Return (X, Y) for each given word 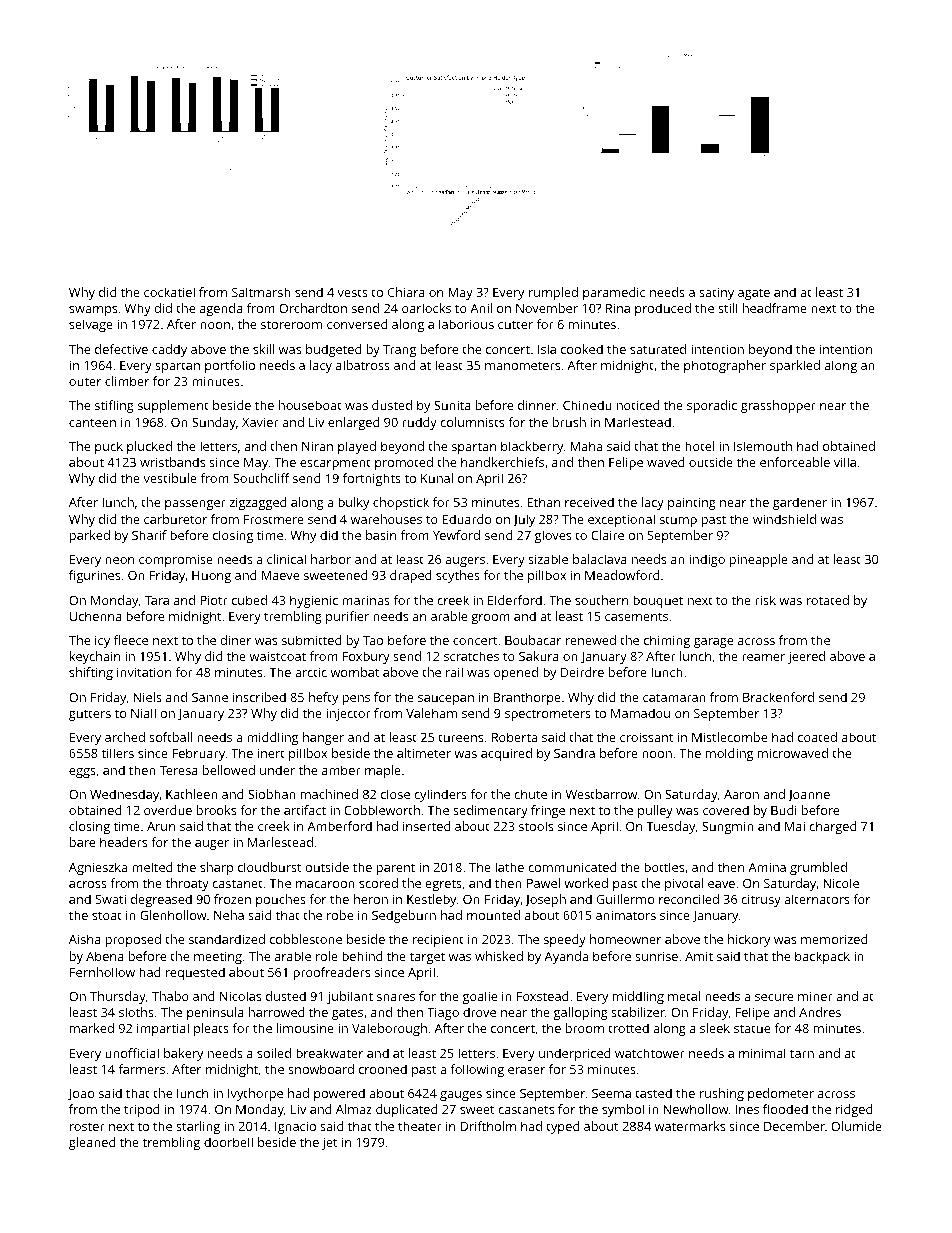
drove (479, 1012)
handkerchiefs (502, 462)
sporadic (712, 406)
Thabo (170, 996)
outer (85, 381)
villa (845, 462)
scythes (458, 576)
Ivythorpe (255, 1094)
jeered (806, 657)
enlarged (354, 423)
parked (90, 536)
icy (102, 642)
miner (815, 996)
